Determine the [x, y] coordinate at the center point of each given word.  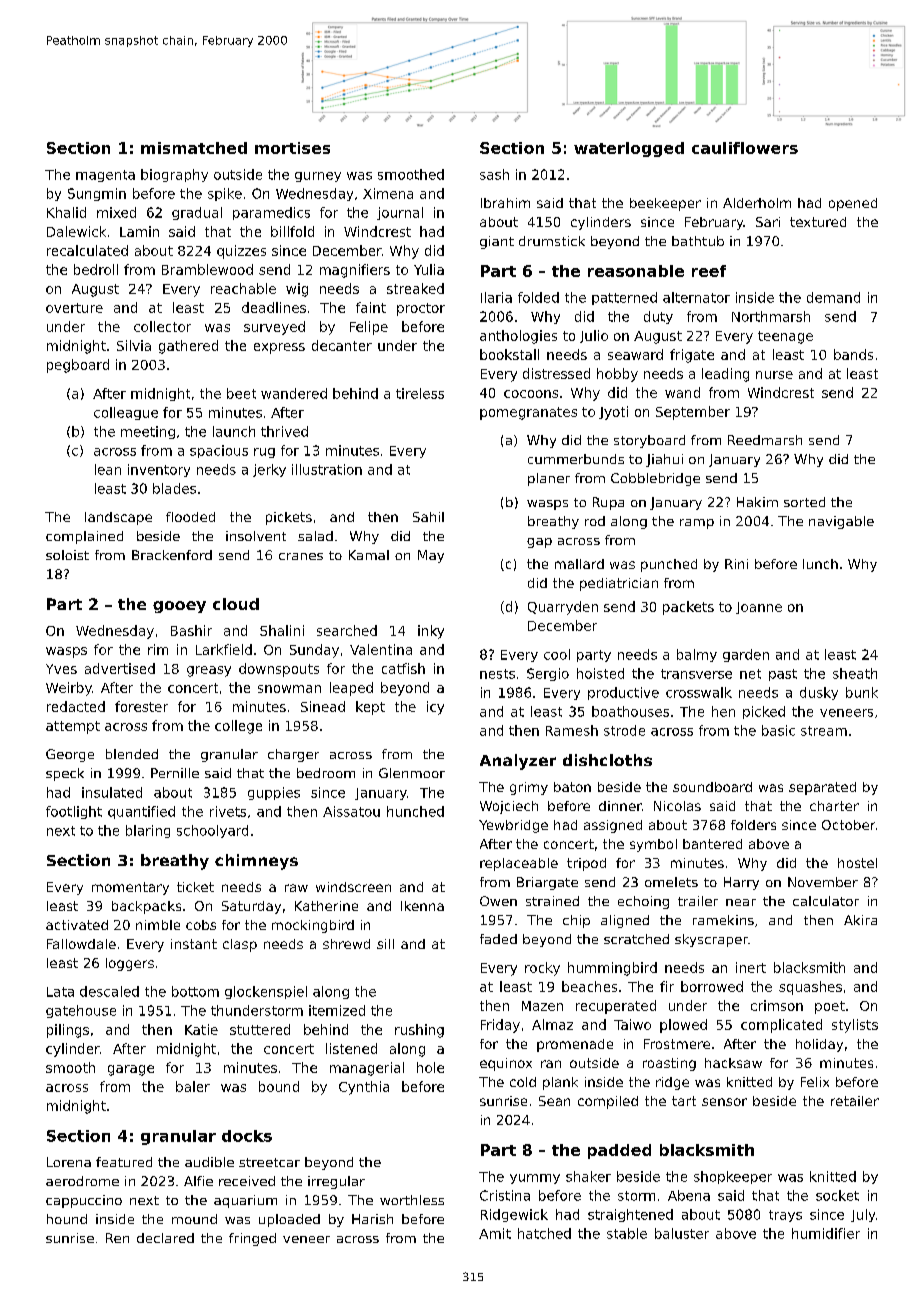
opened [853, 204]
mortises [292, 148]
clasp [240, 945]
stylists [855, 1026]
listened [351, 1048]
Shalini [282, 630]
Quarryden [563, 608]
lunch [820, 564]
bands [853, 354]
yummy [535, 1179]
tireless [420, 393]
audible [209, 1162]
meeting [148, 432]
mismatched [194, 148]
